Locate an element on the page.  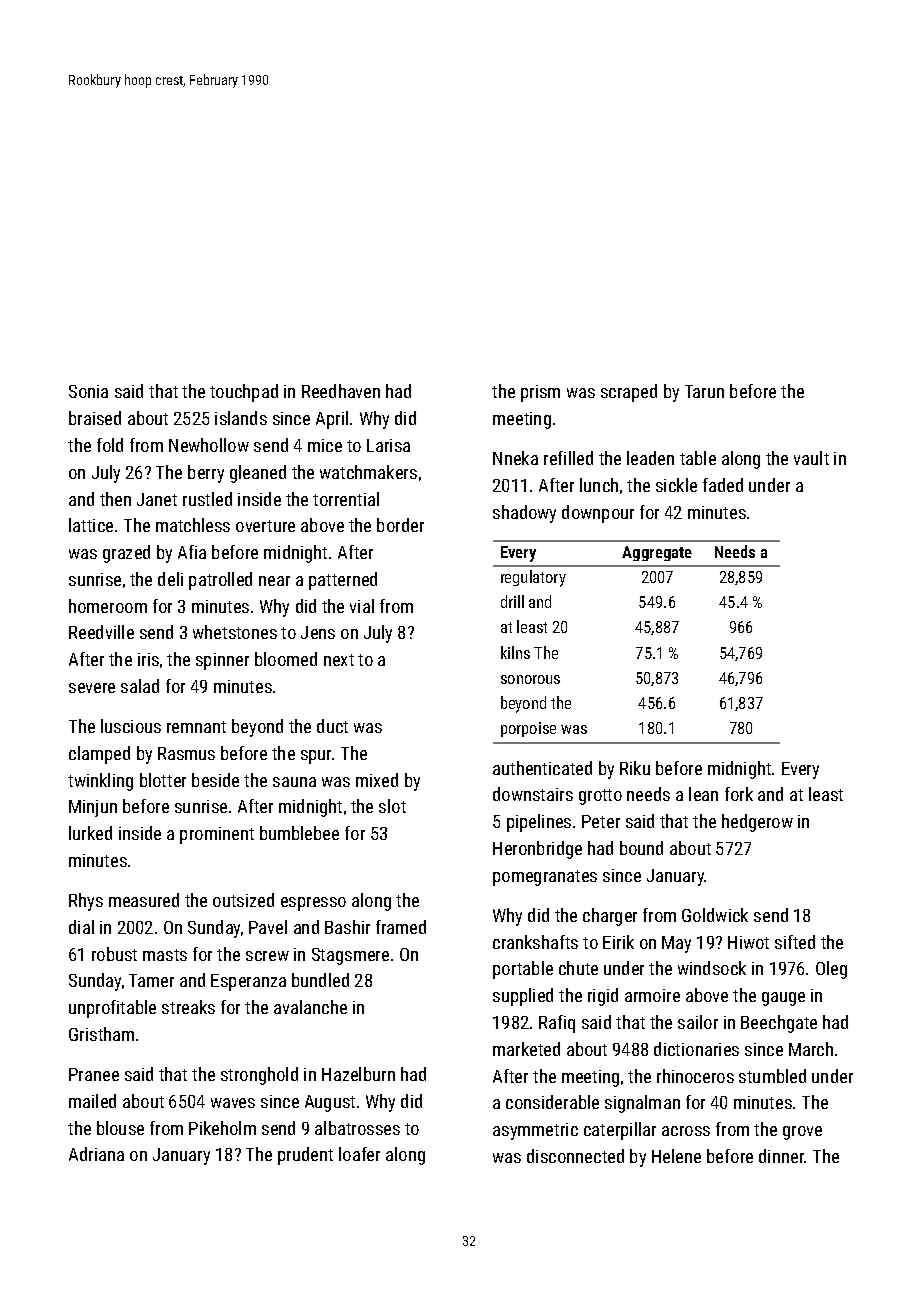
touchpad is located at coordinates (244, 393).
